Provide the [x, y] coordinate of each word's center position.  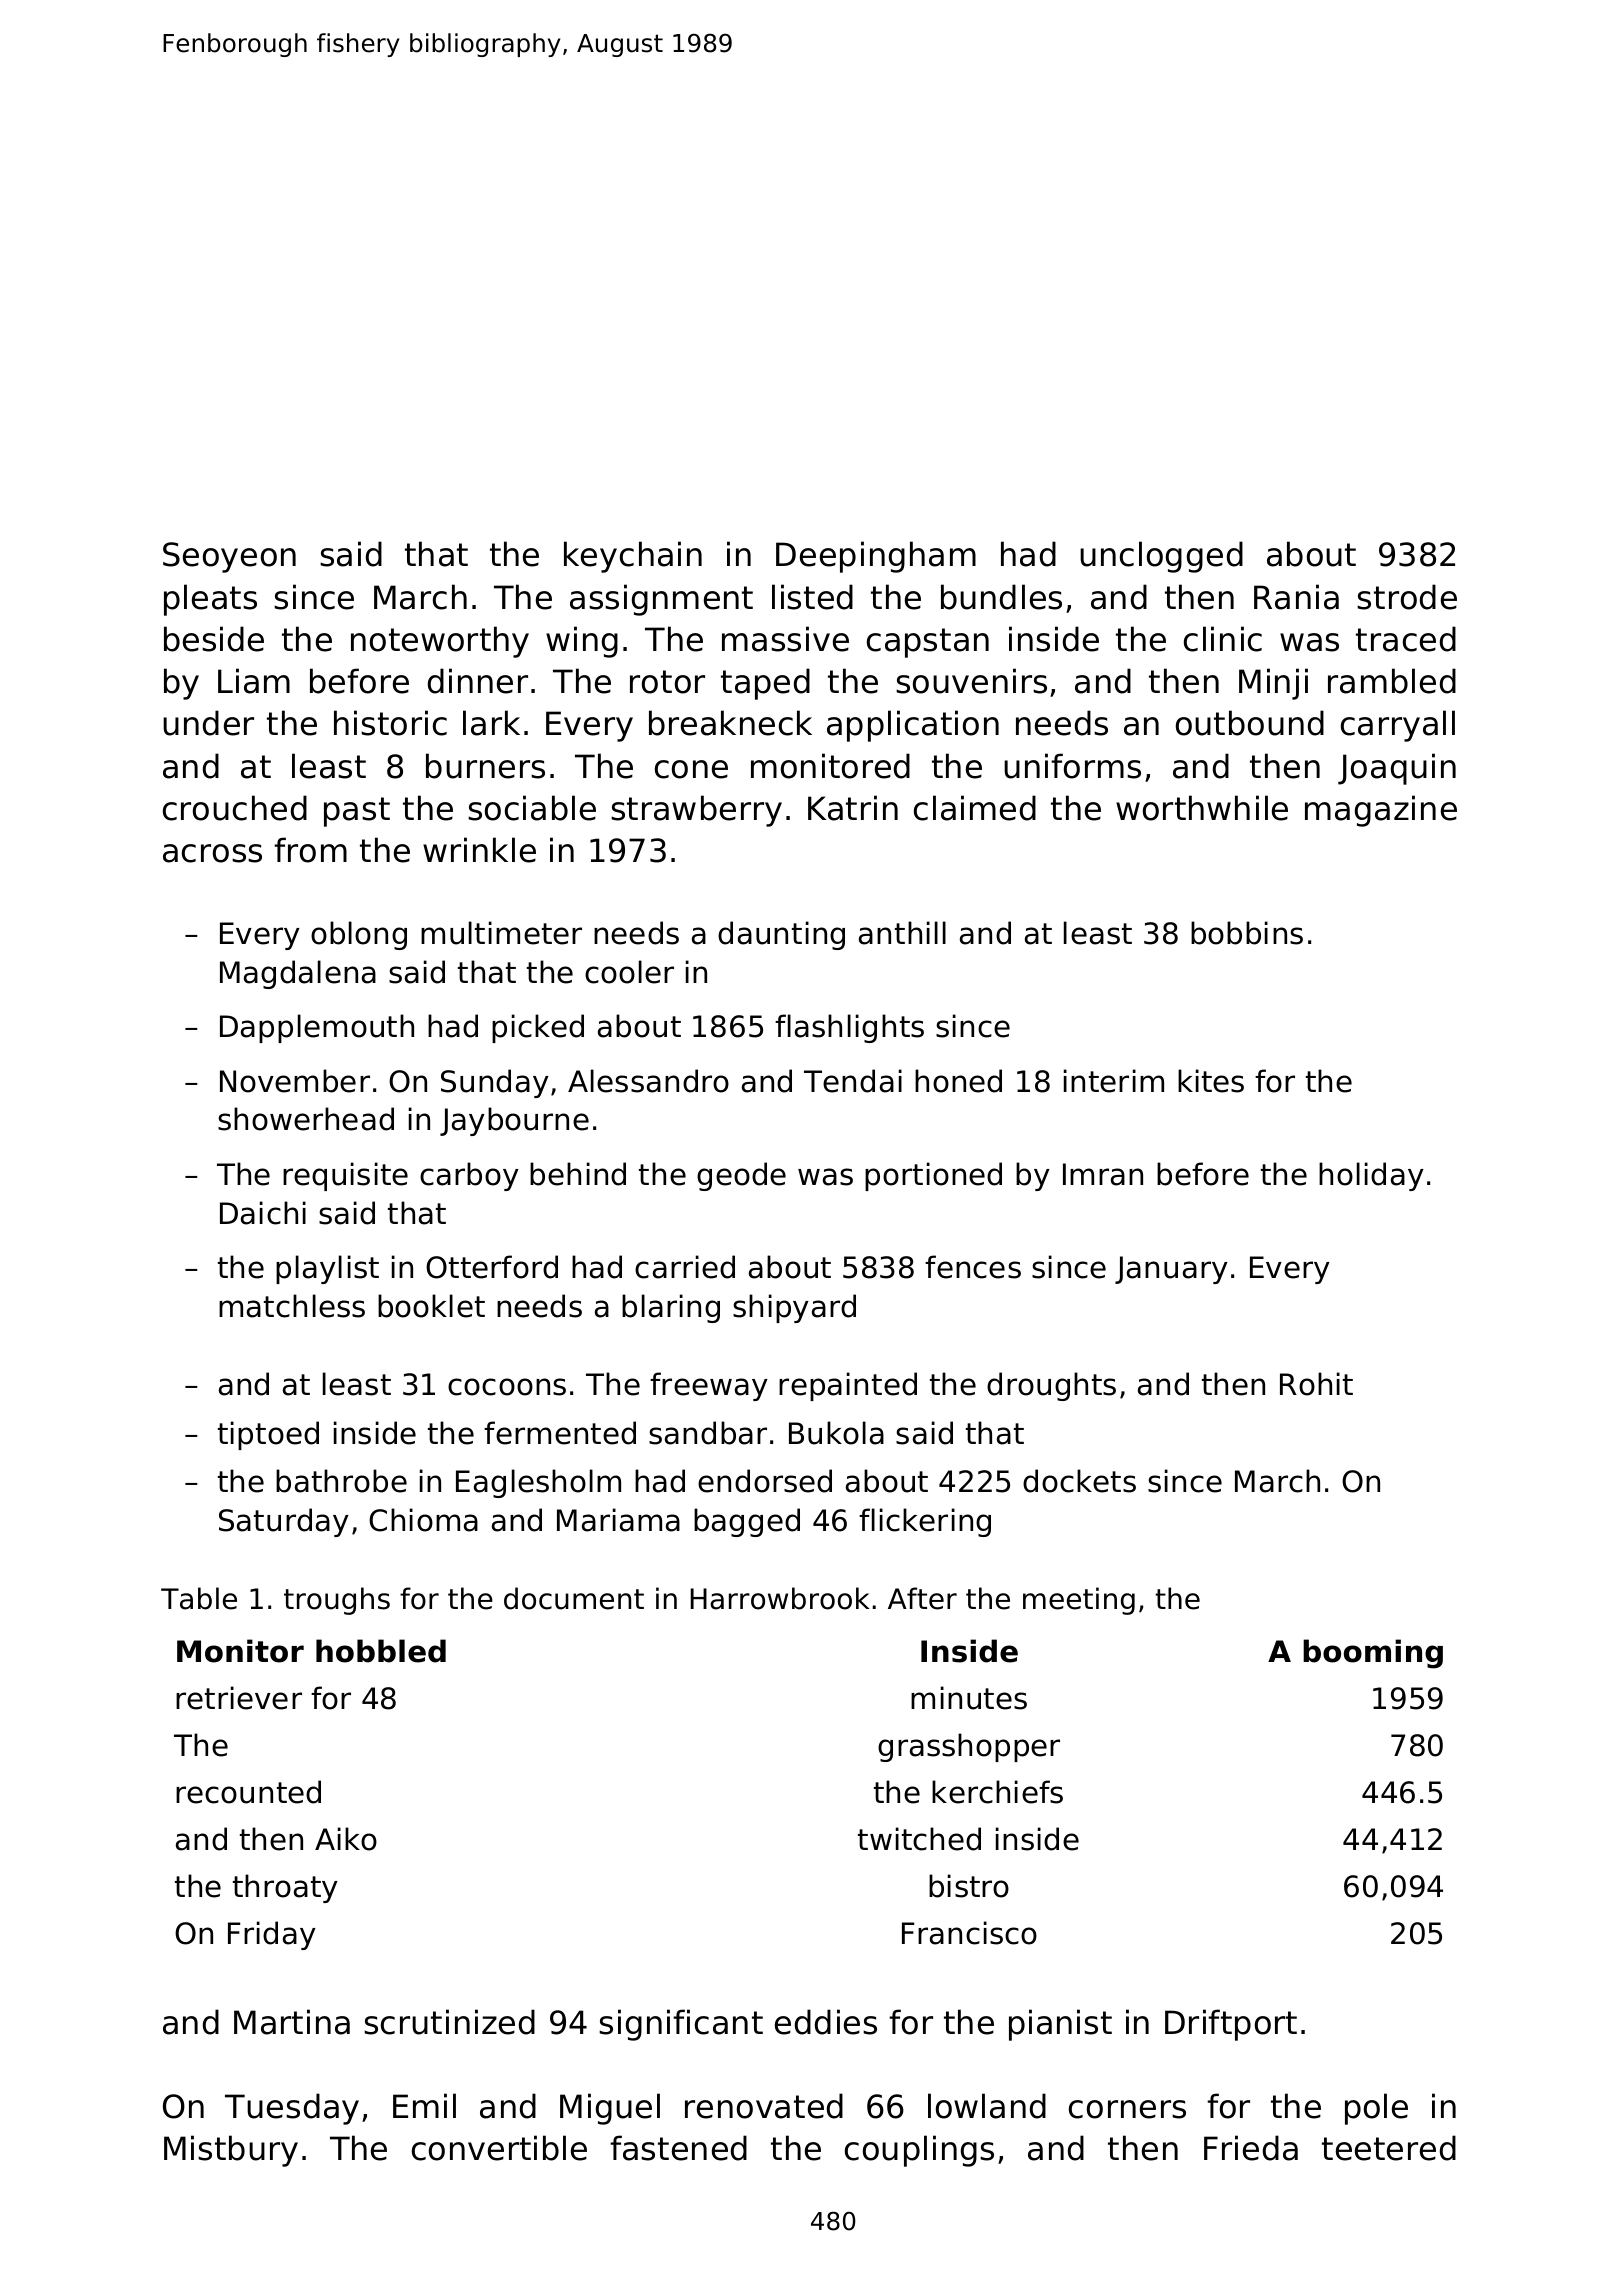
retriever [239, 1698]
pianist [1060, 2025]
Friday [272, 1935]
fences [973, 1267]
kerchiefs [997, 1792]
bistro [969, 1886]
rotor [667, 682]
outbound [1250, 723]
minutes [969, 1698]
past [357, 812]
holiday [1371, 1176]
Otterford [492, 1267]
